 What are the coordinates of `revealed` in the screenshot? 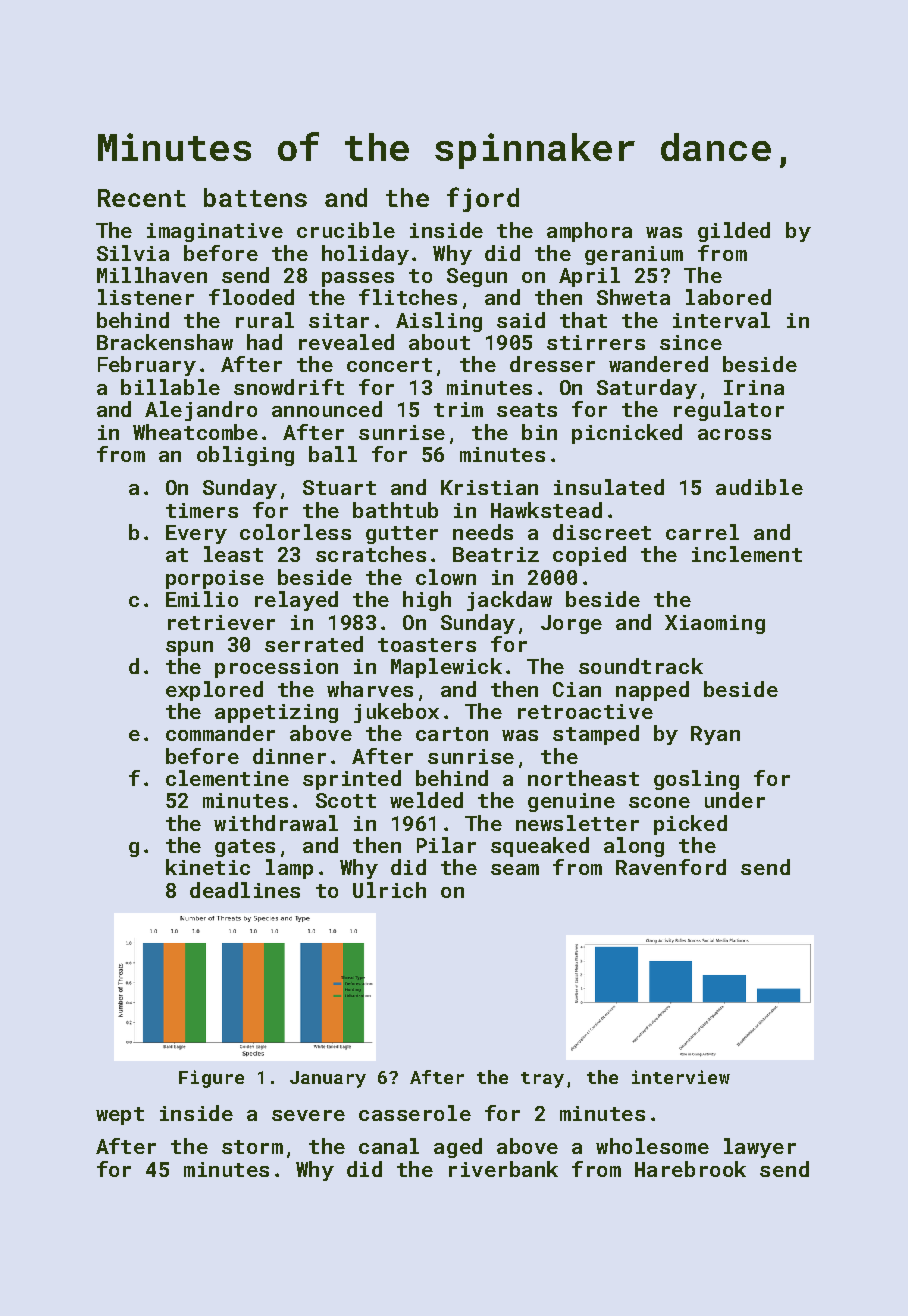 It's located at (346, 342).
